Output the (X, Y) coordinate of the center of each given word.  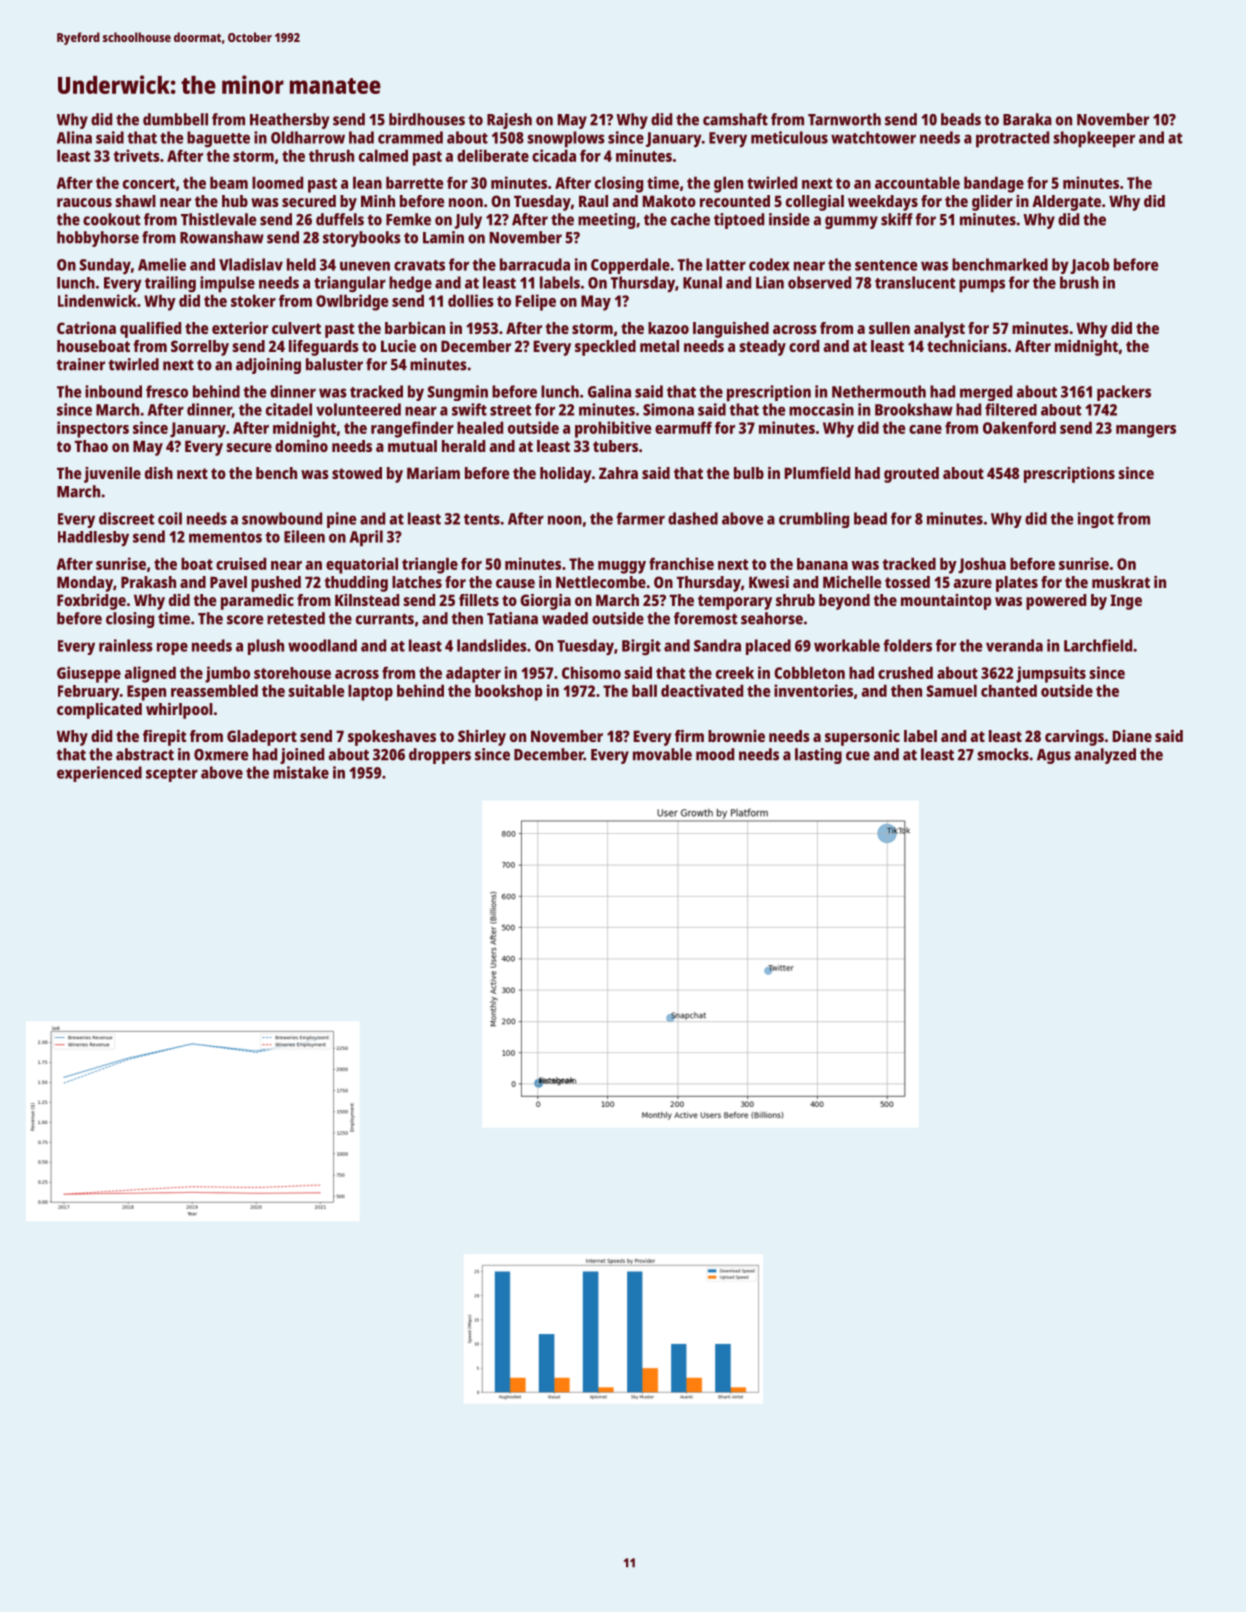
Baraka (1027, 119)
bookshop (508, 692)
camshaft (735, 119)
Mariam (433, 473)
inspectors (93, 429)
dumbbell (175, 119)
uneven (365, 266)
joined (302, 756)
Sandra (717, 645)
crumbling (814, 520)
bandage (994, 184)
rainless (126, 645)
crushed (905, 672)
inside (789, 219)
